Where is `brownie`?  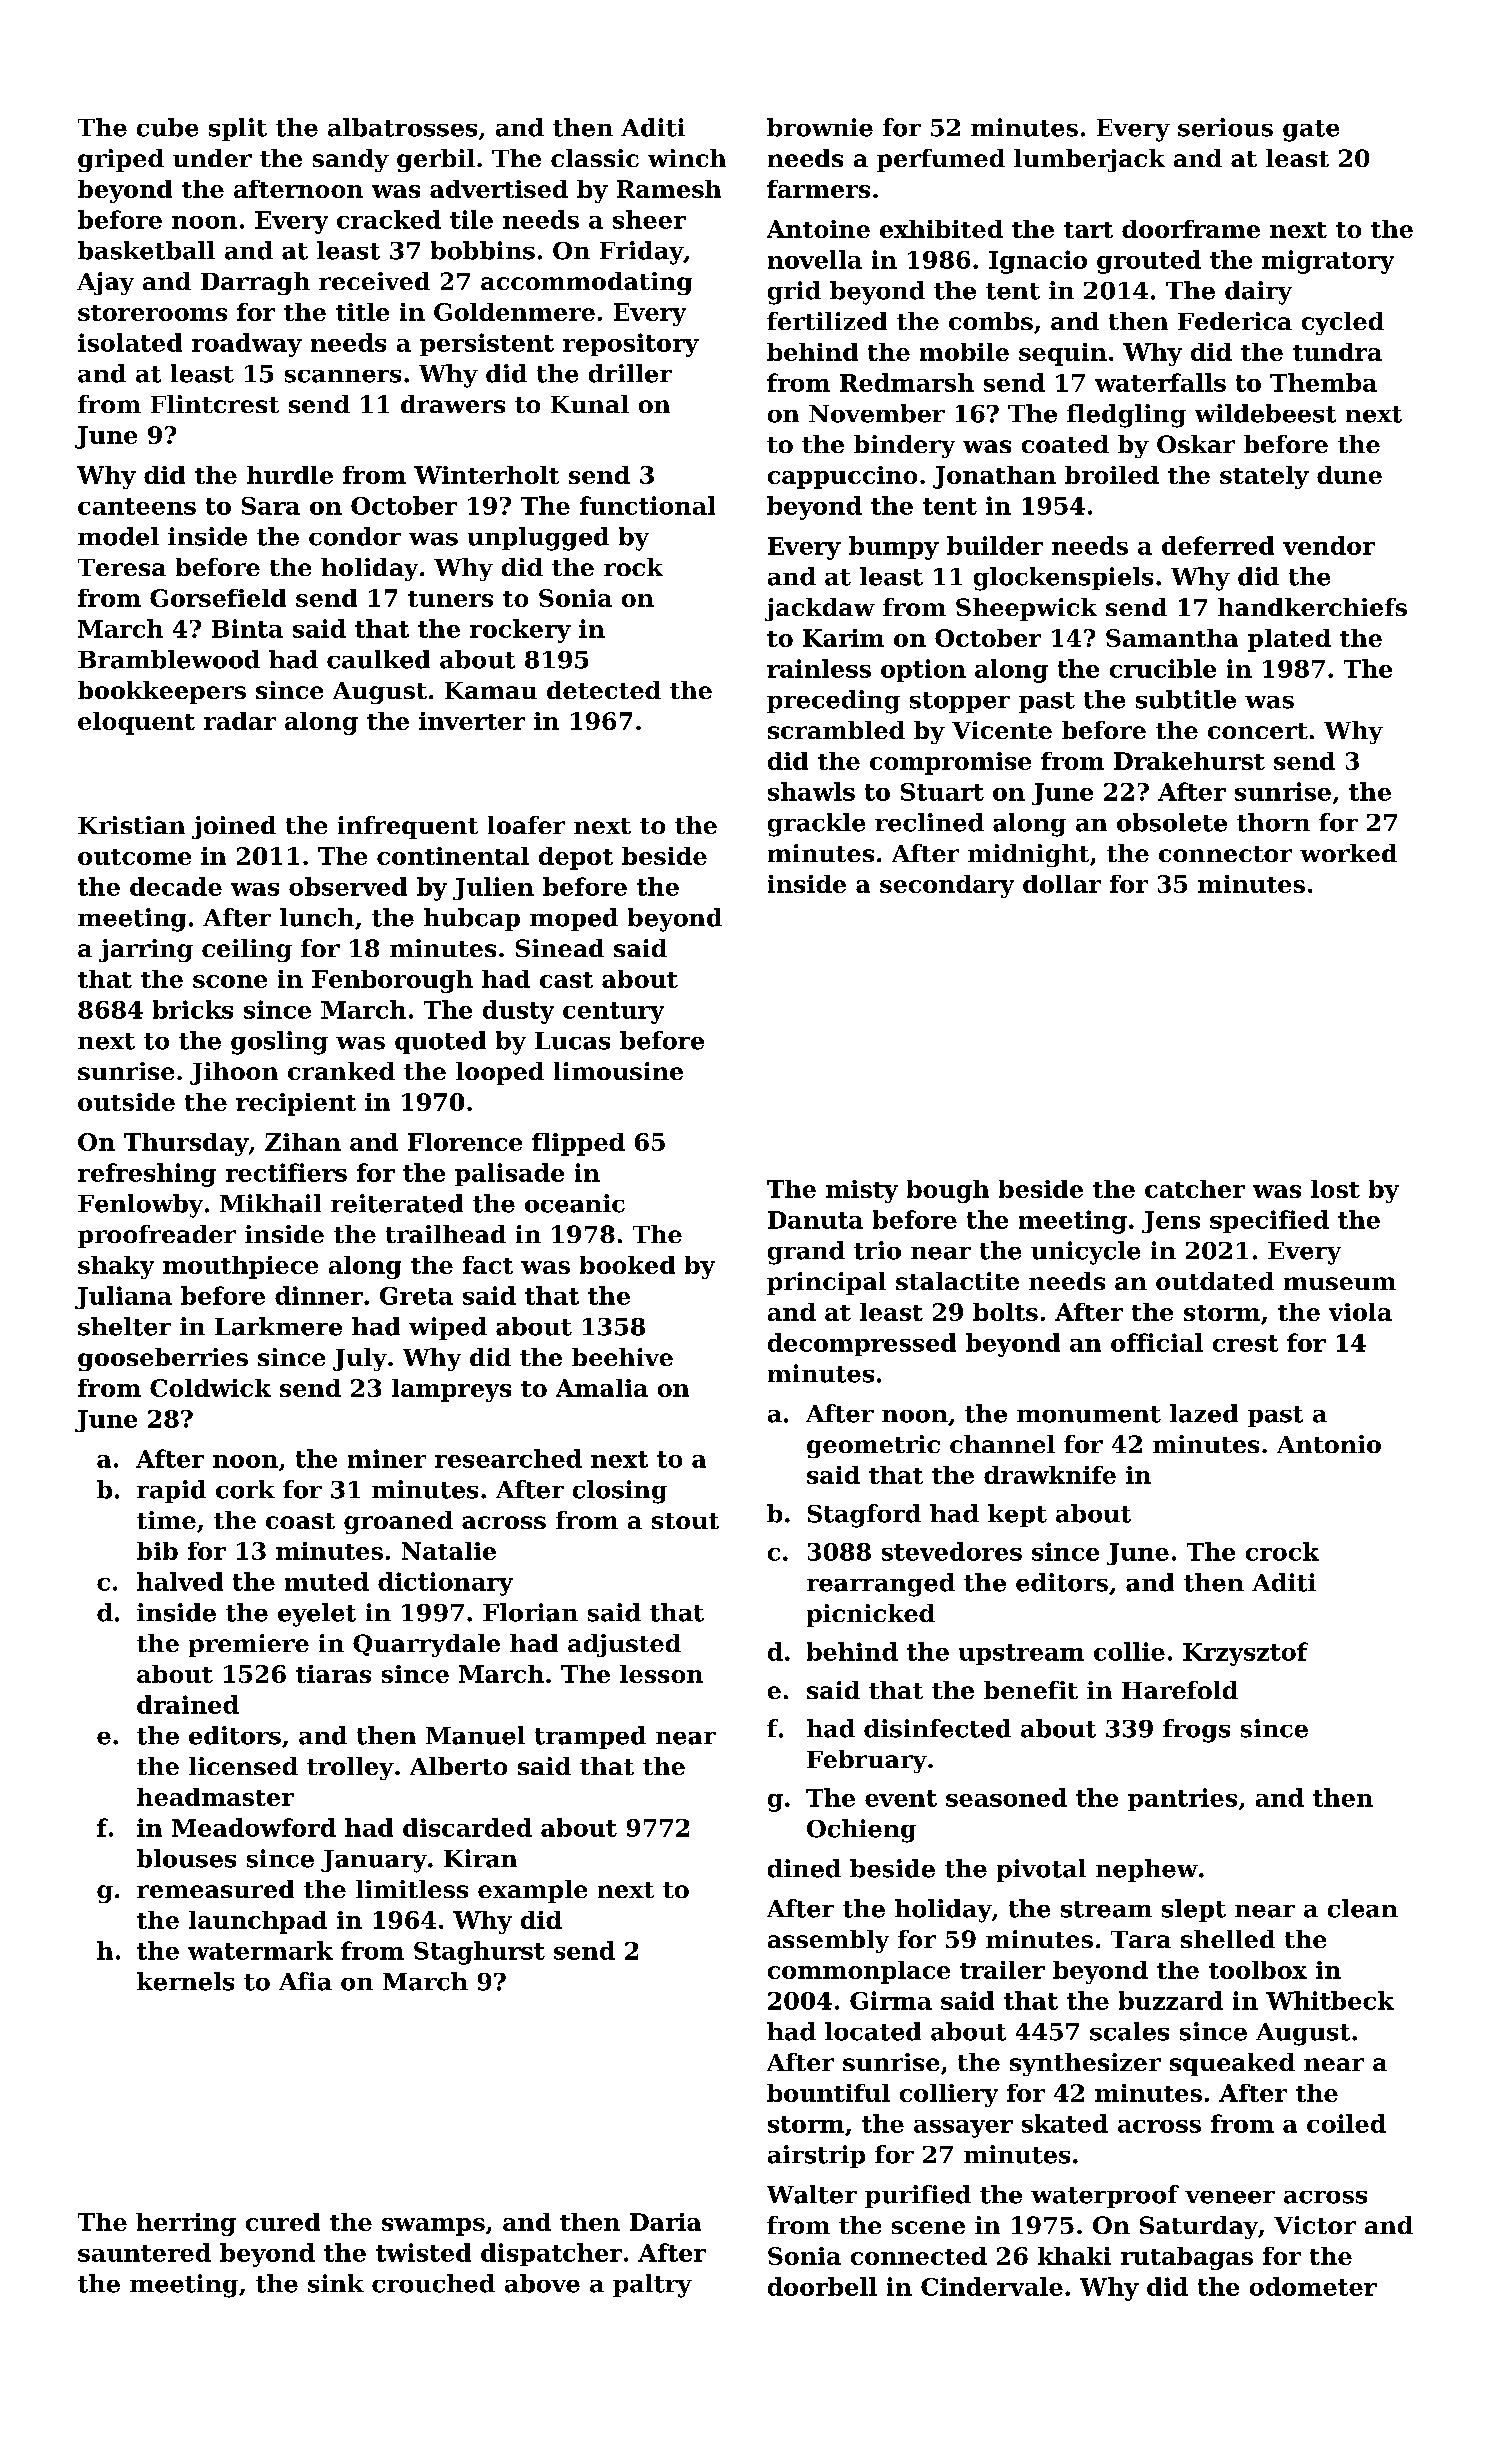
brownie is located at coordinates (820, 127).
